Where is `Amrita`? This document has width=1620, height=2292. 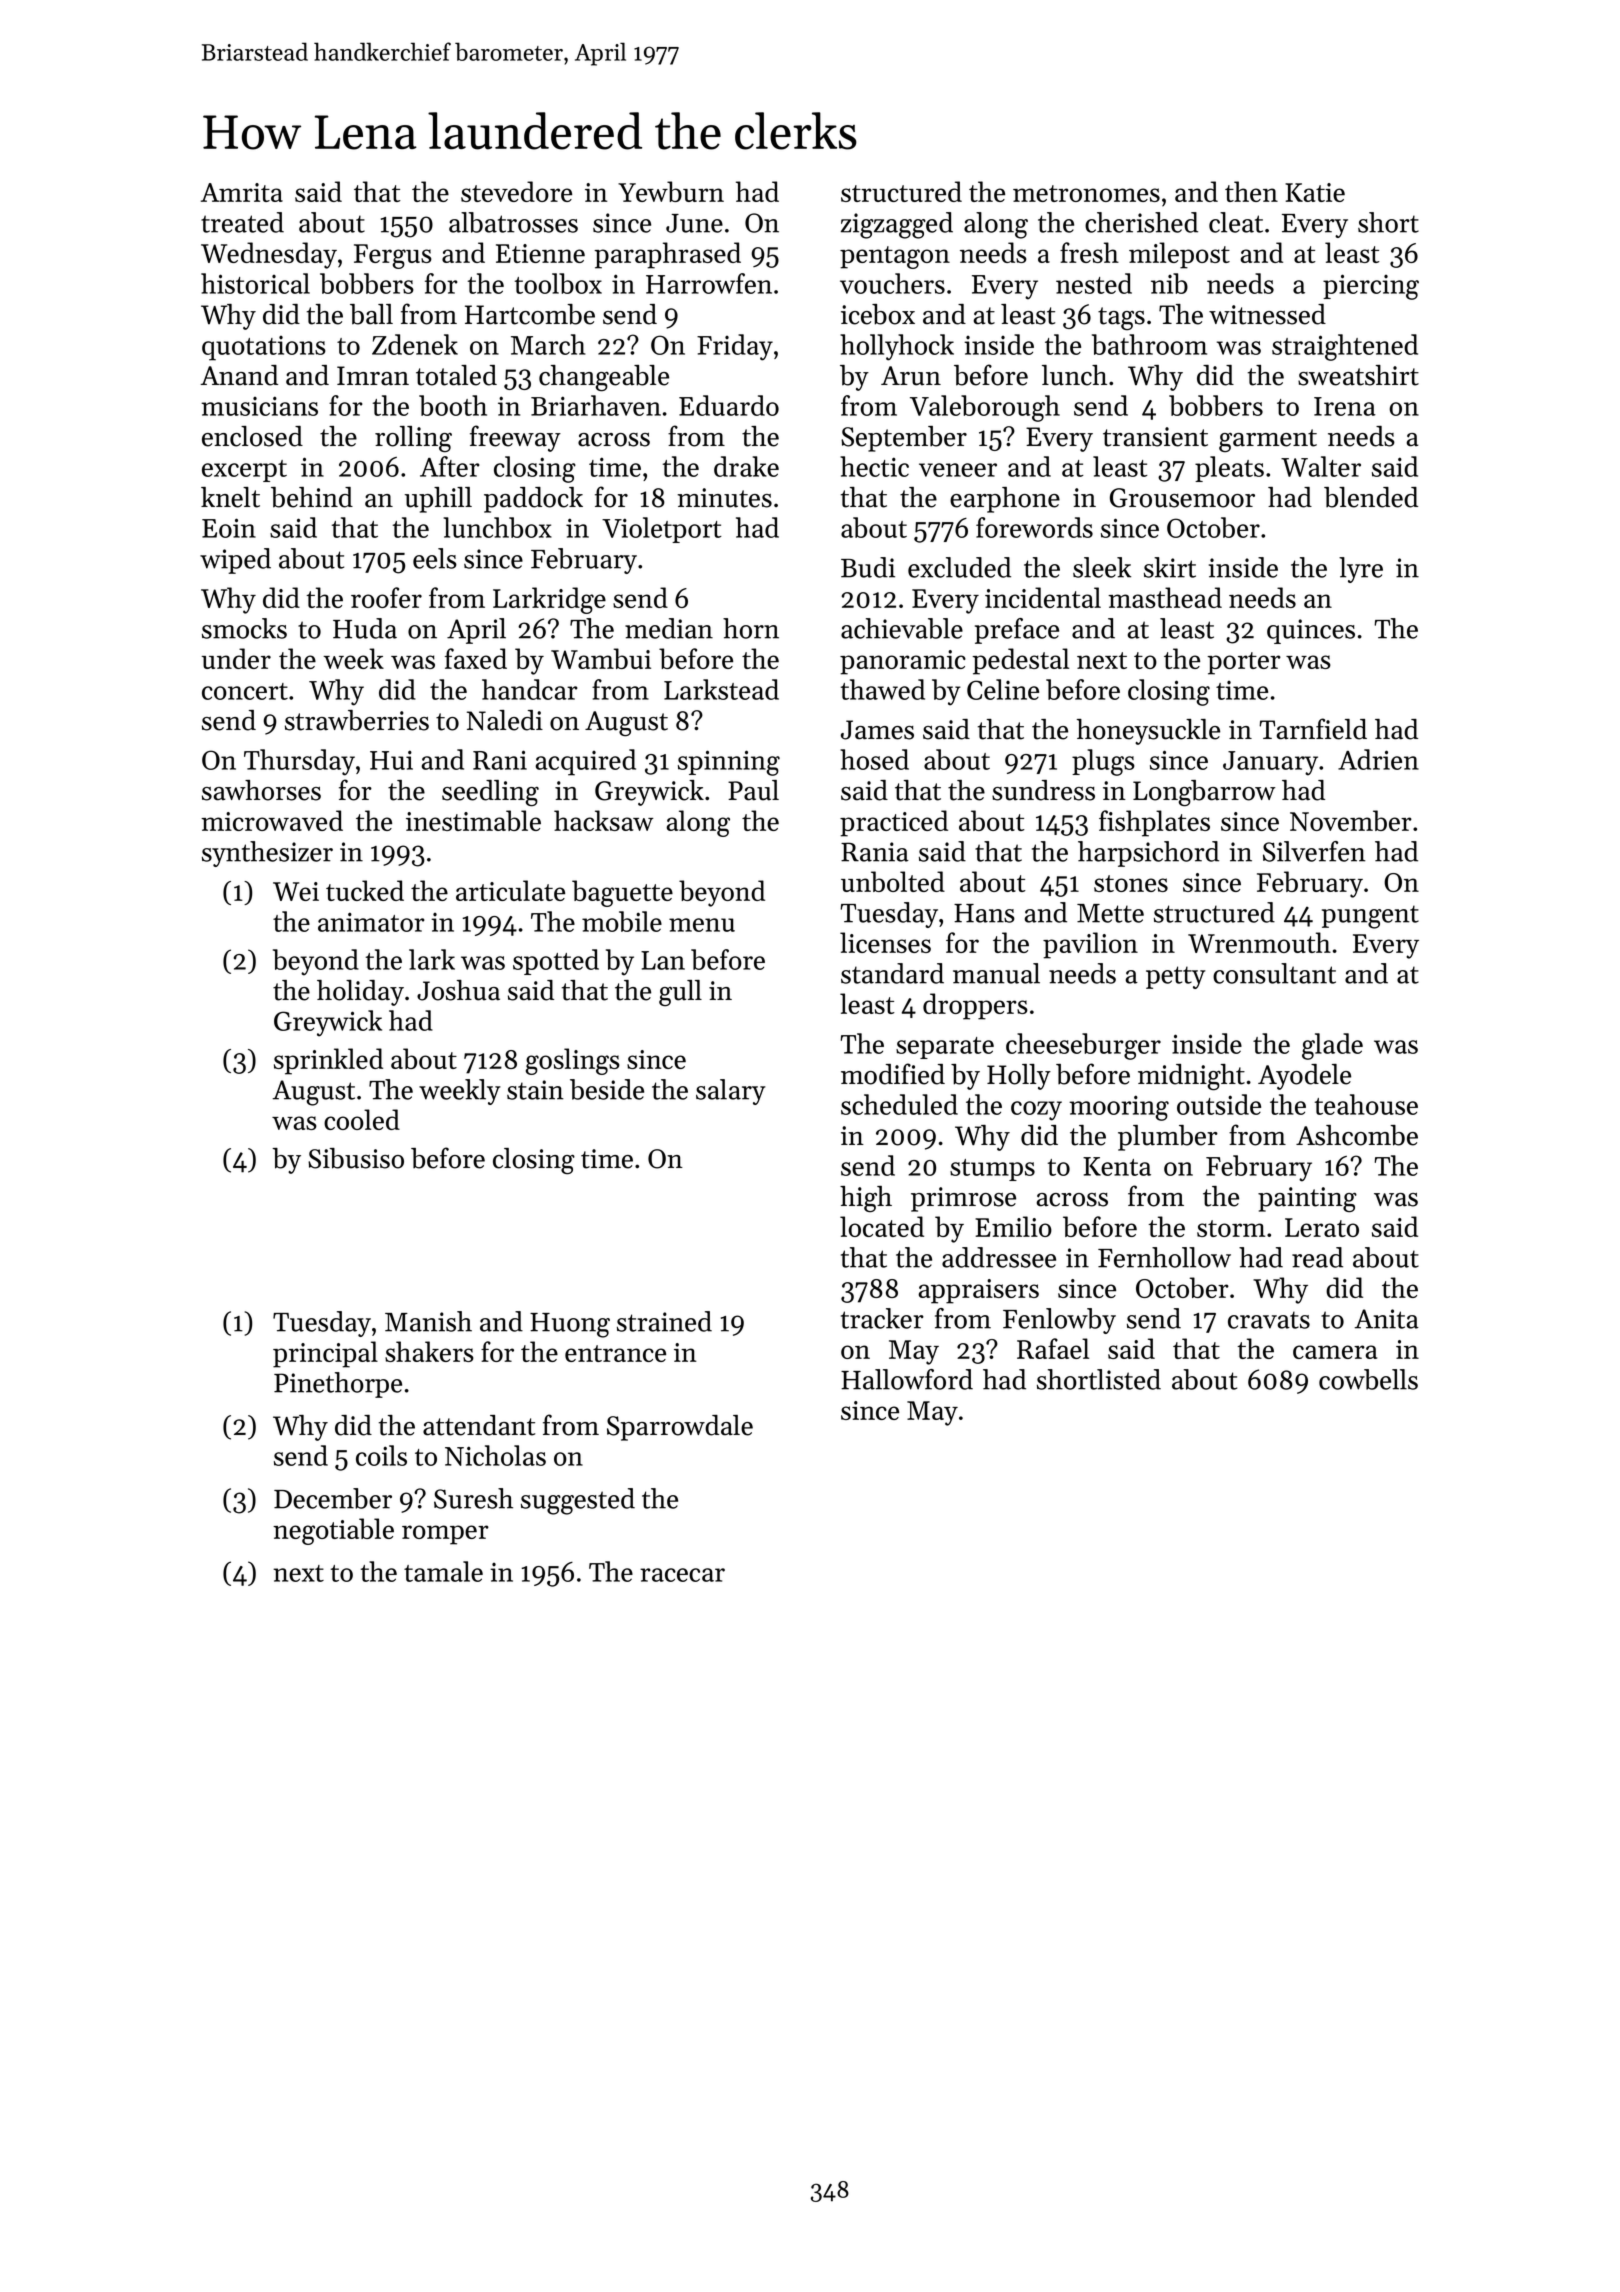
Amrita is located at coordinates (242, 192).
